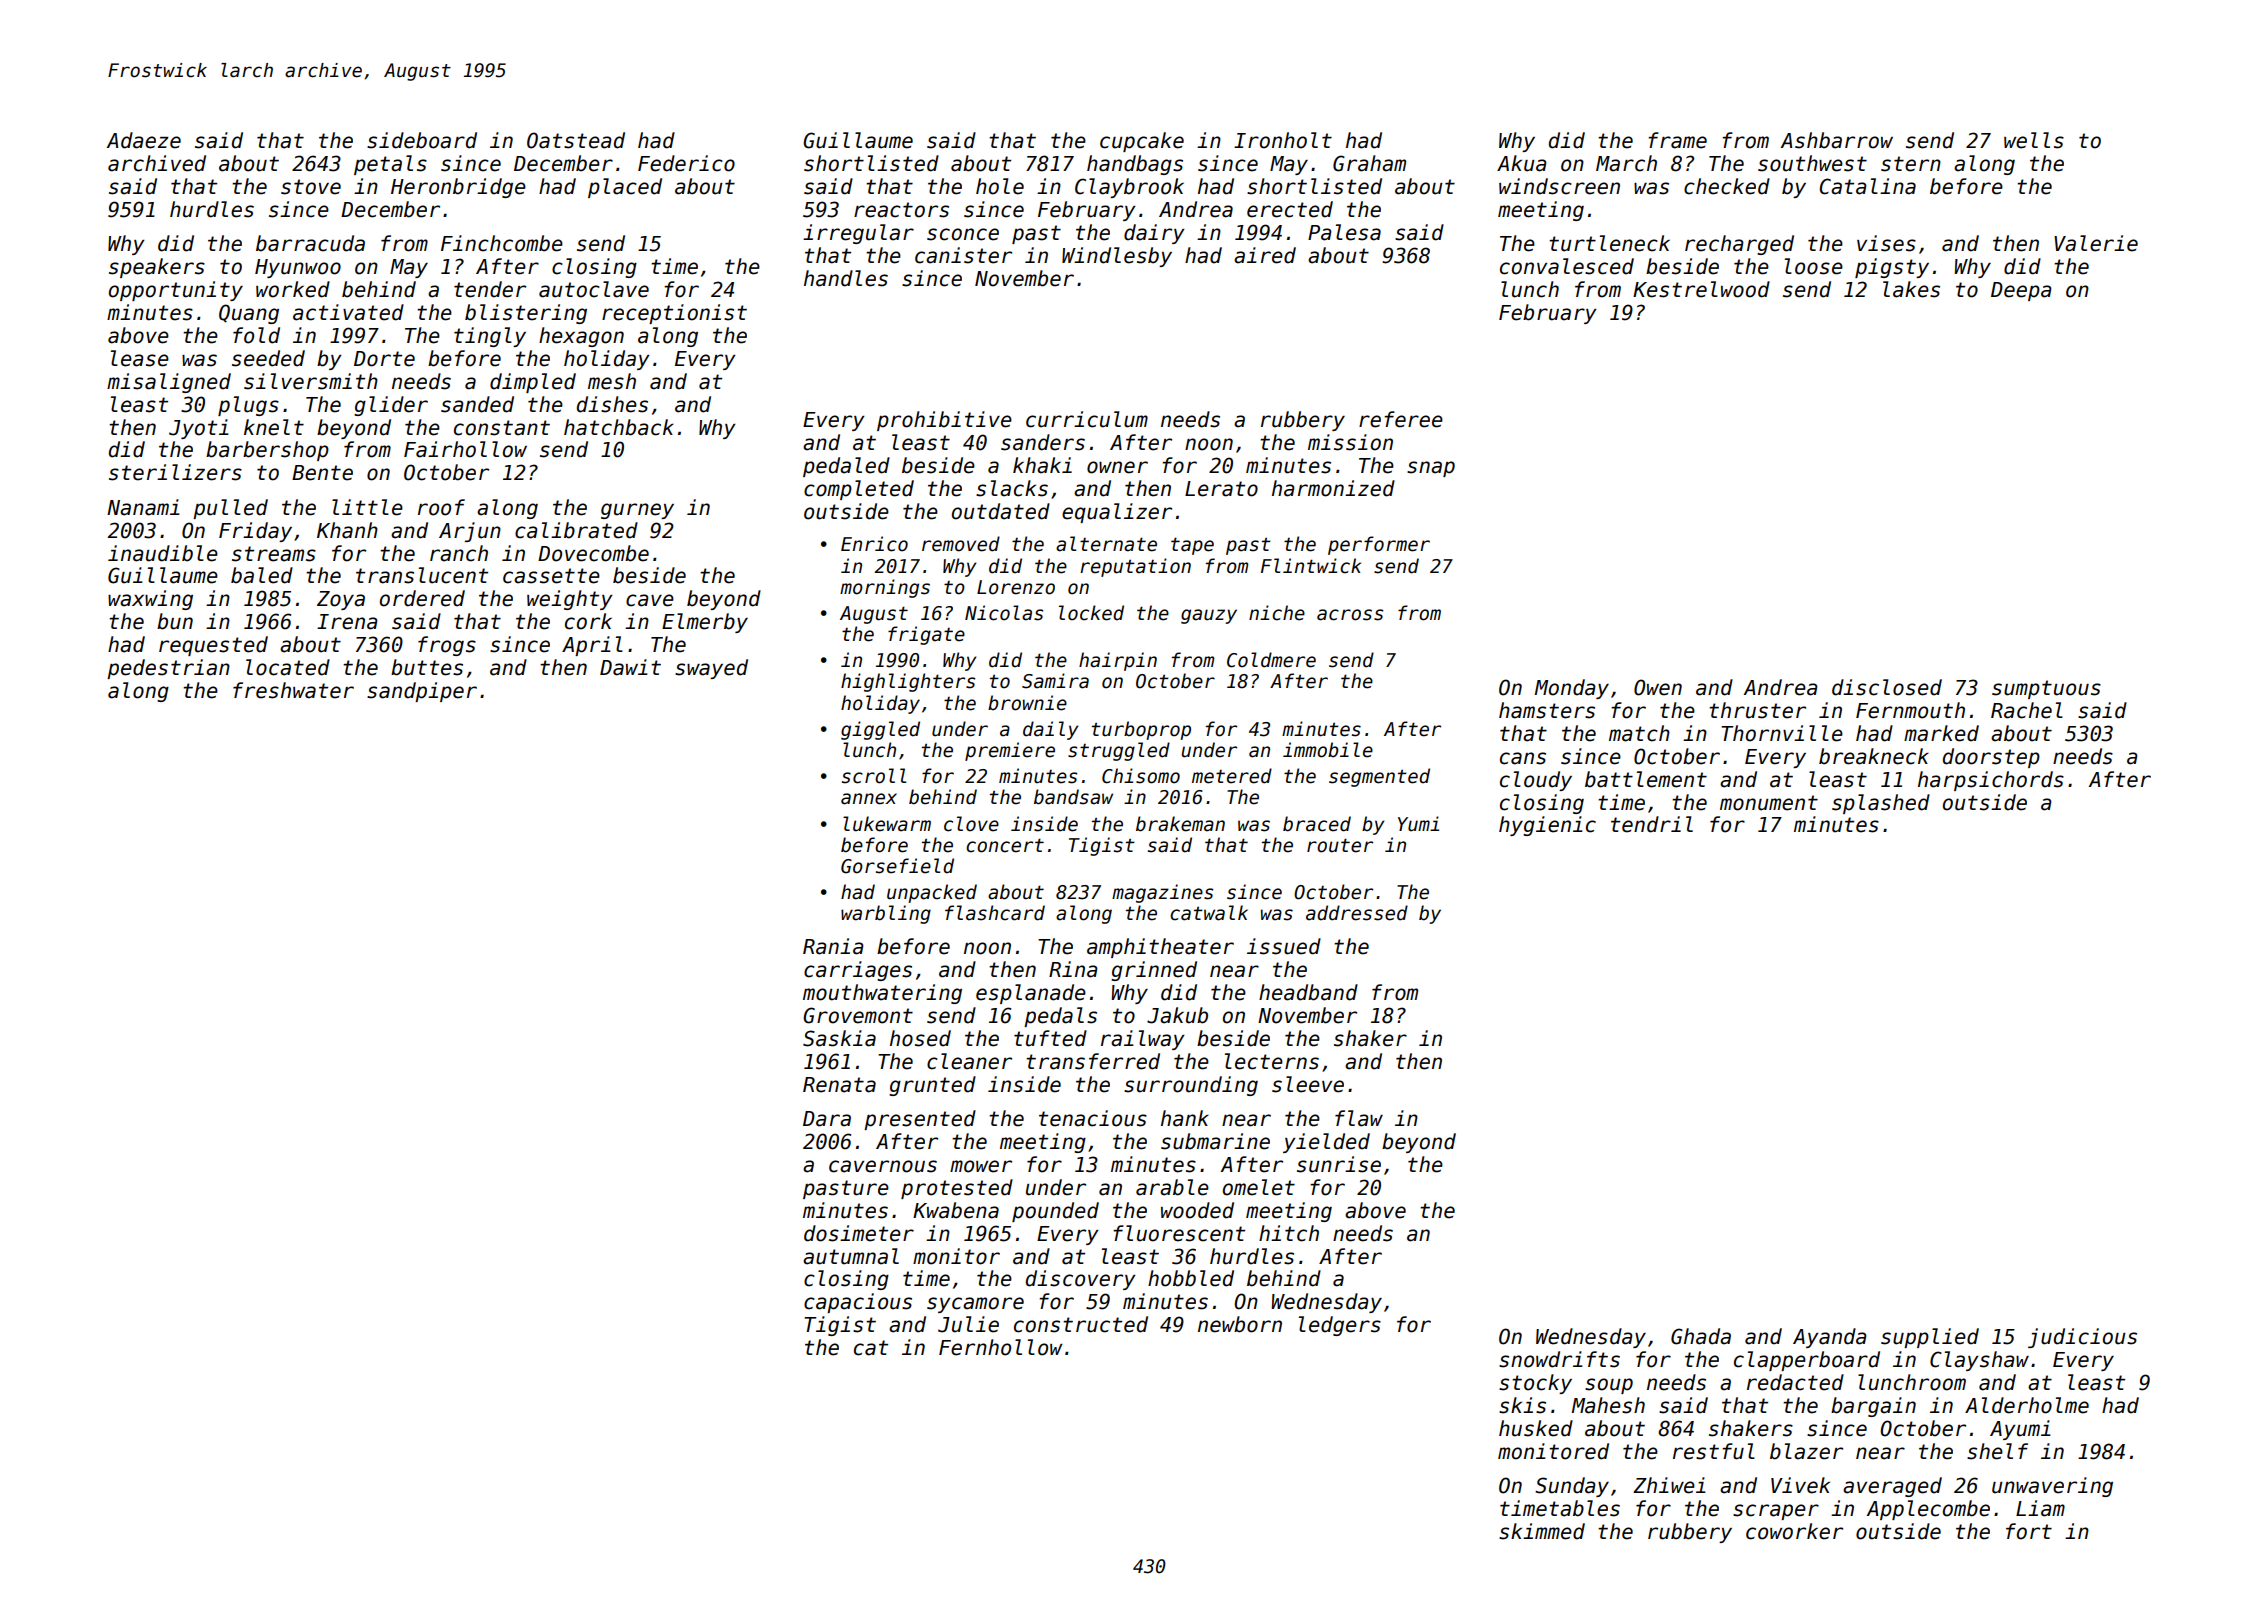 The width and height of the image is (2266, 1602). Describe the element at coordinates (1001, 1347) in the image. I see `Fernhollow` at that location.
